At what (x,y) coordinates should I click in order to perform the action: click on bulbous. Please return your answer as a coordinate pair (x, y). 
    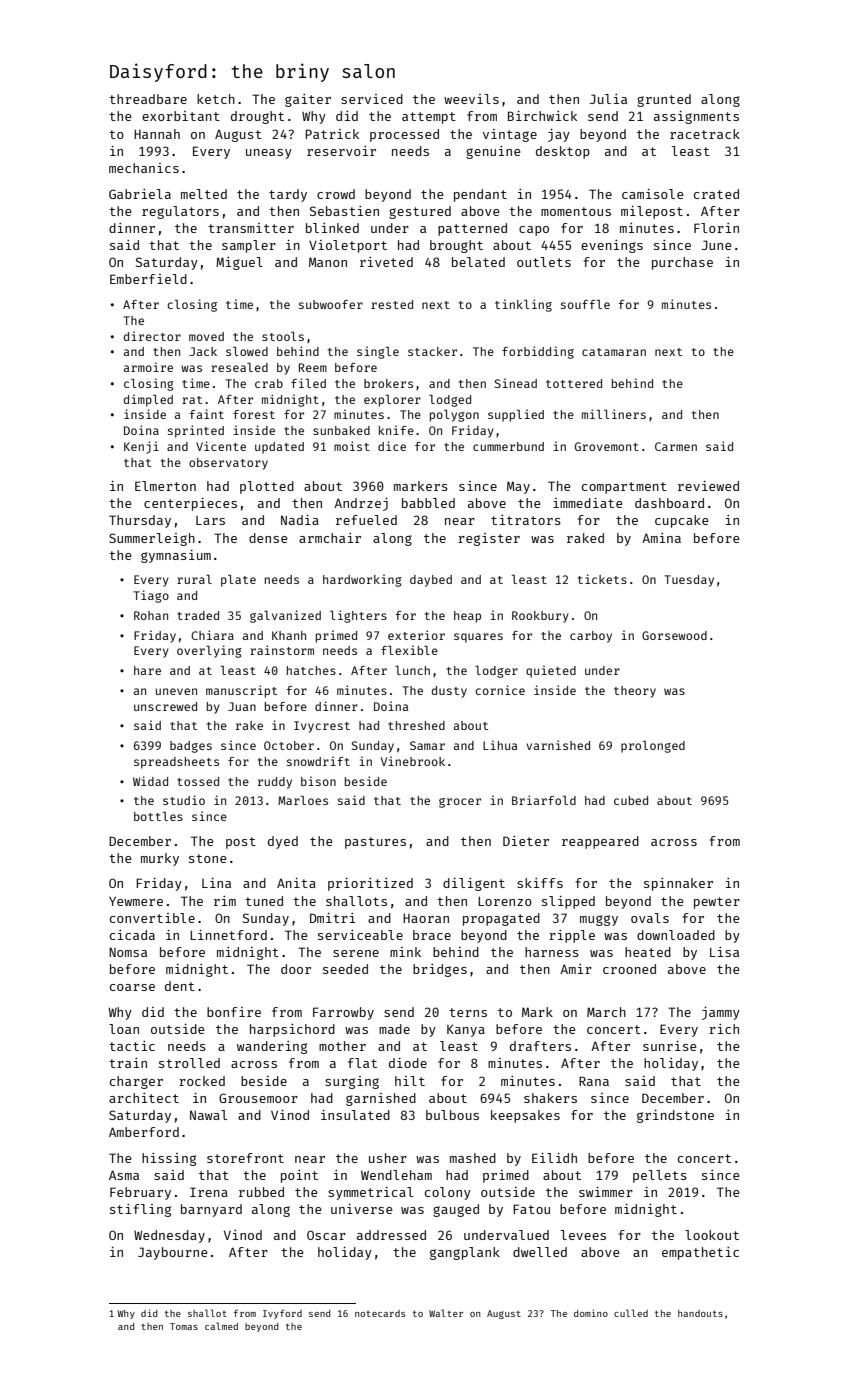
    Looking at the image, I should click on (452, 1115).
